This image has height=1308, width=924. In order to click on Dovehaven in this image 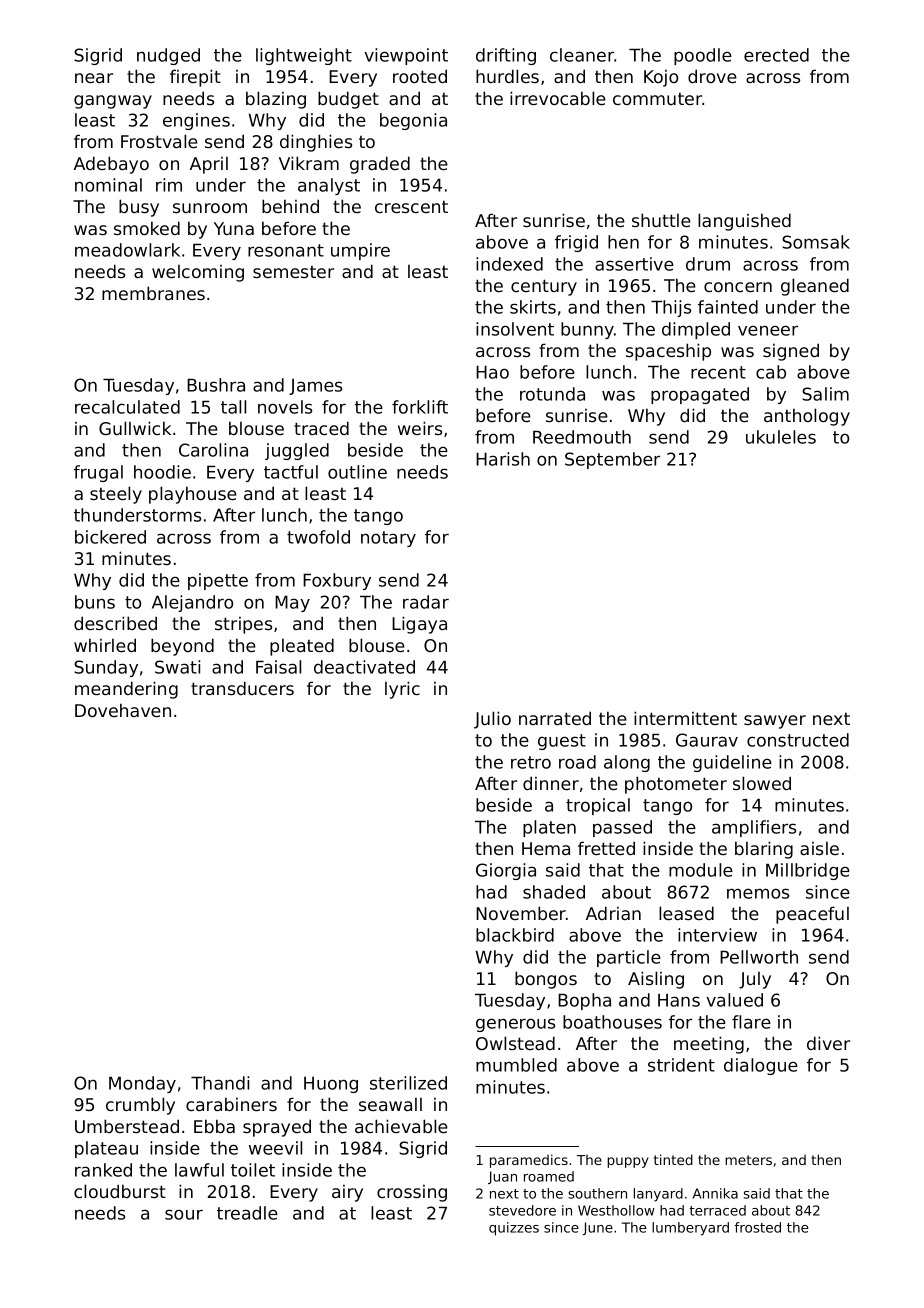, I will do `click(123, 710)`.
